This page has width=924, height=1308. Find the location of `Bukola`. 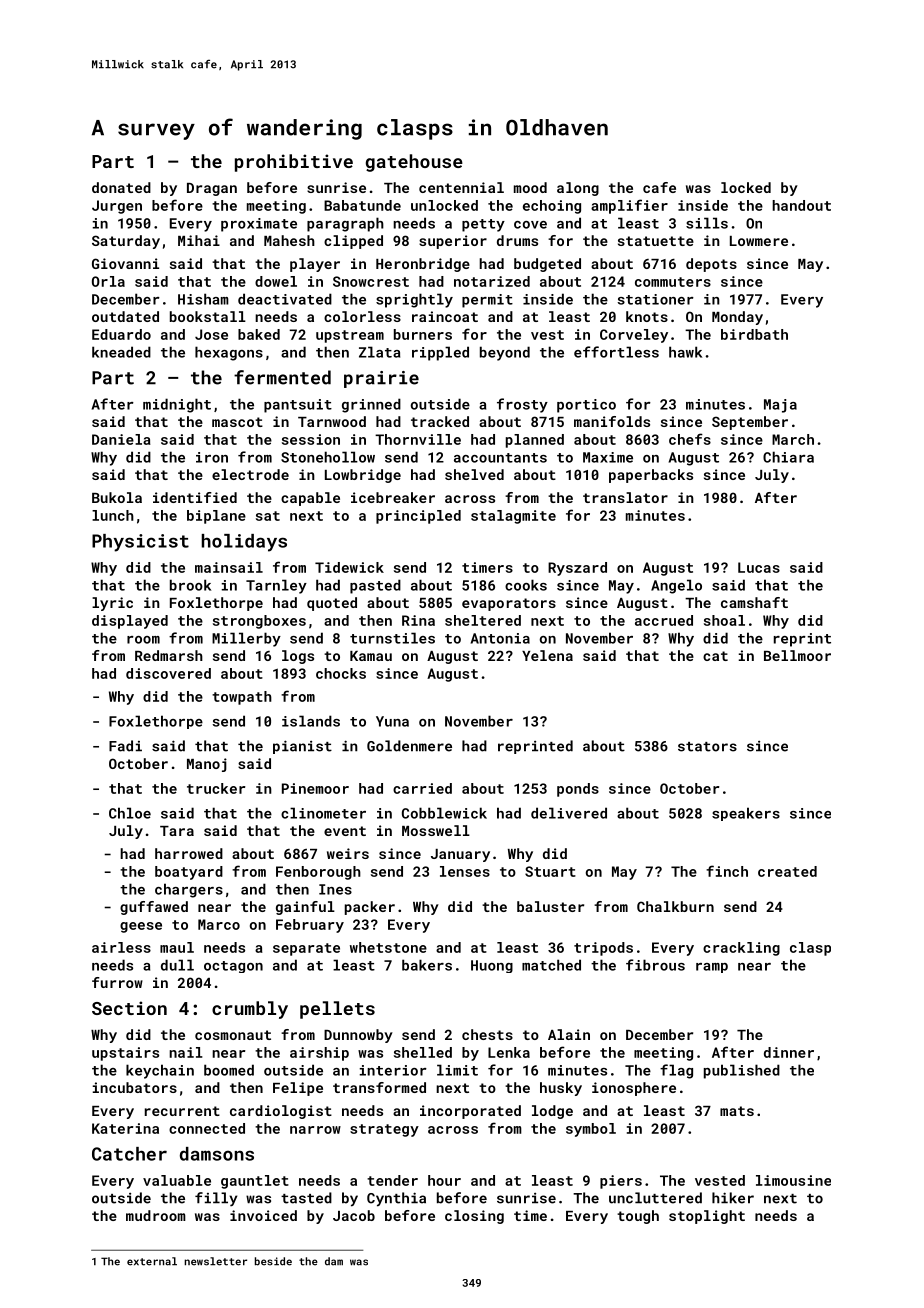

Bukola is located at coordinates (117, 497).
